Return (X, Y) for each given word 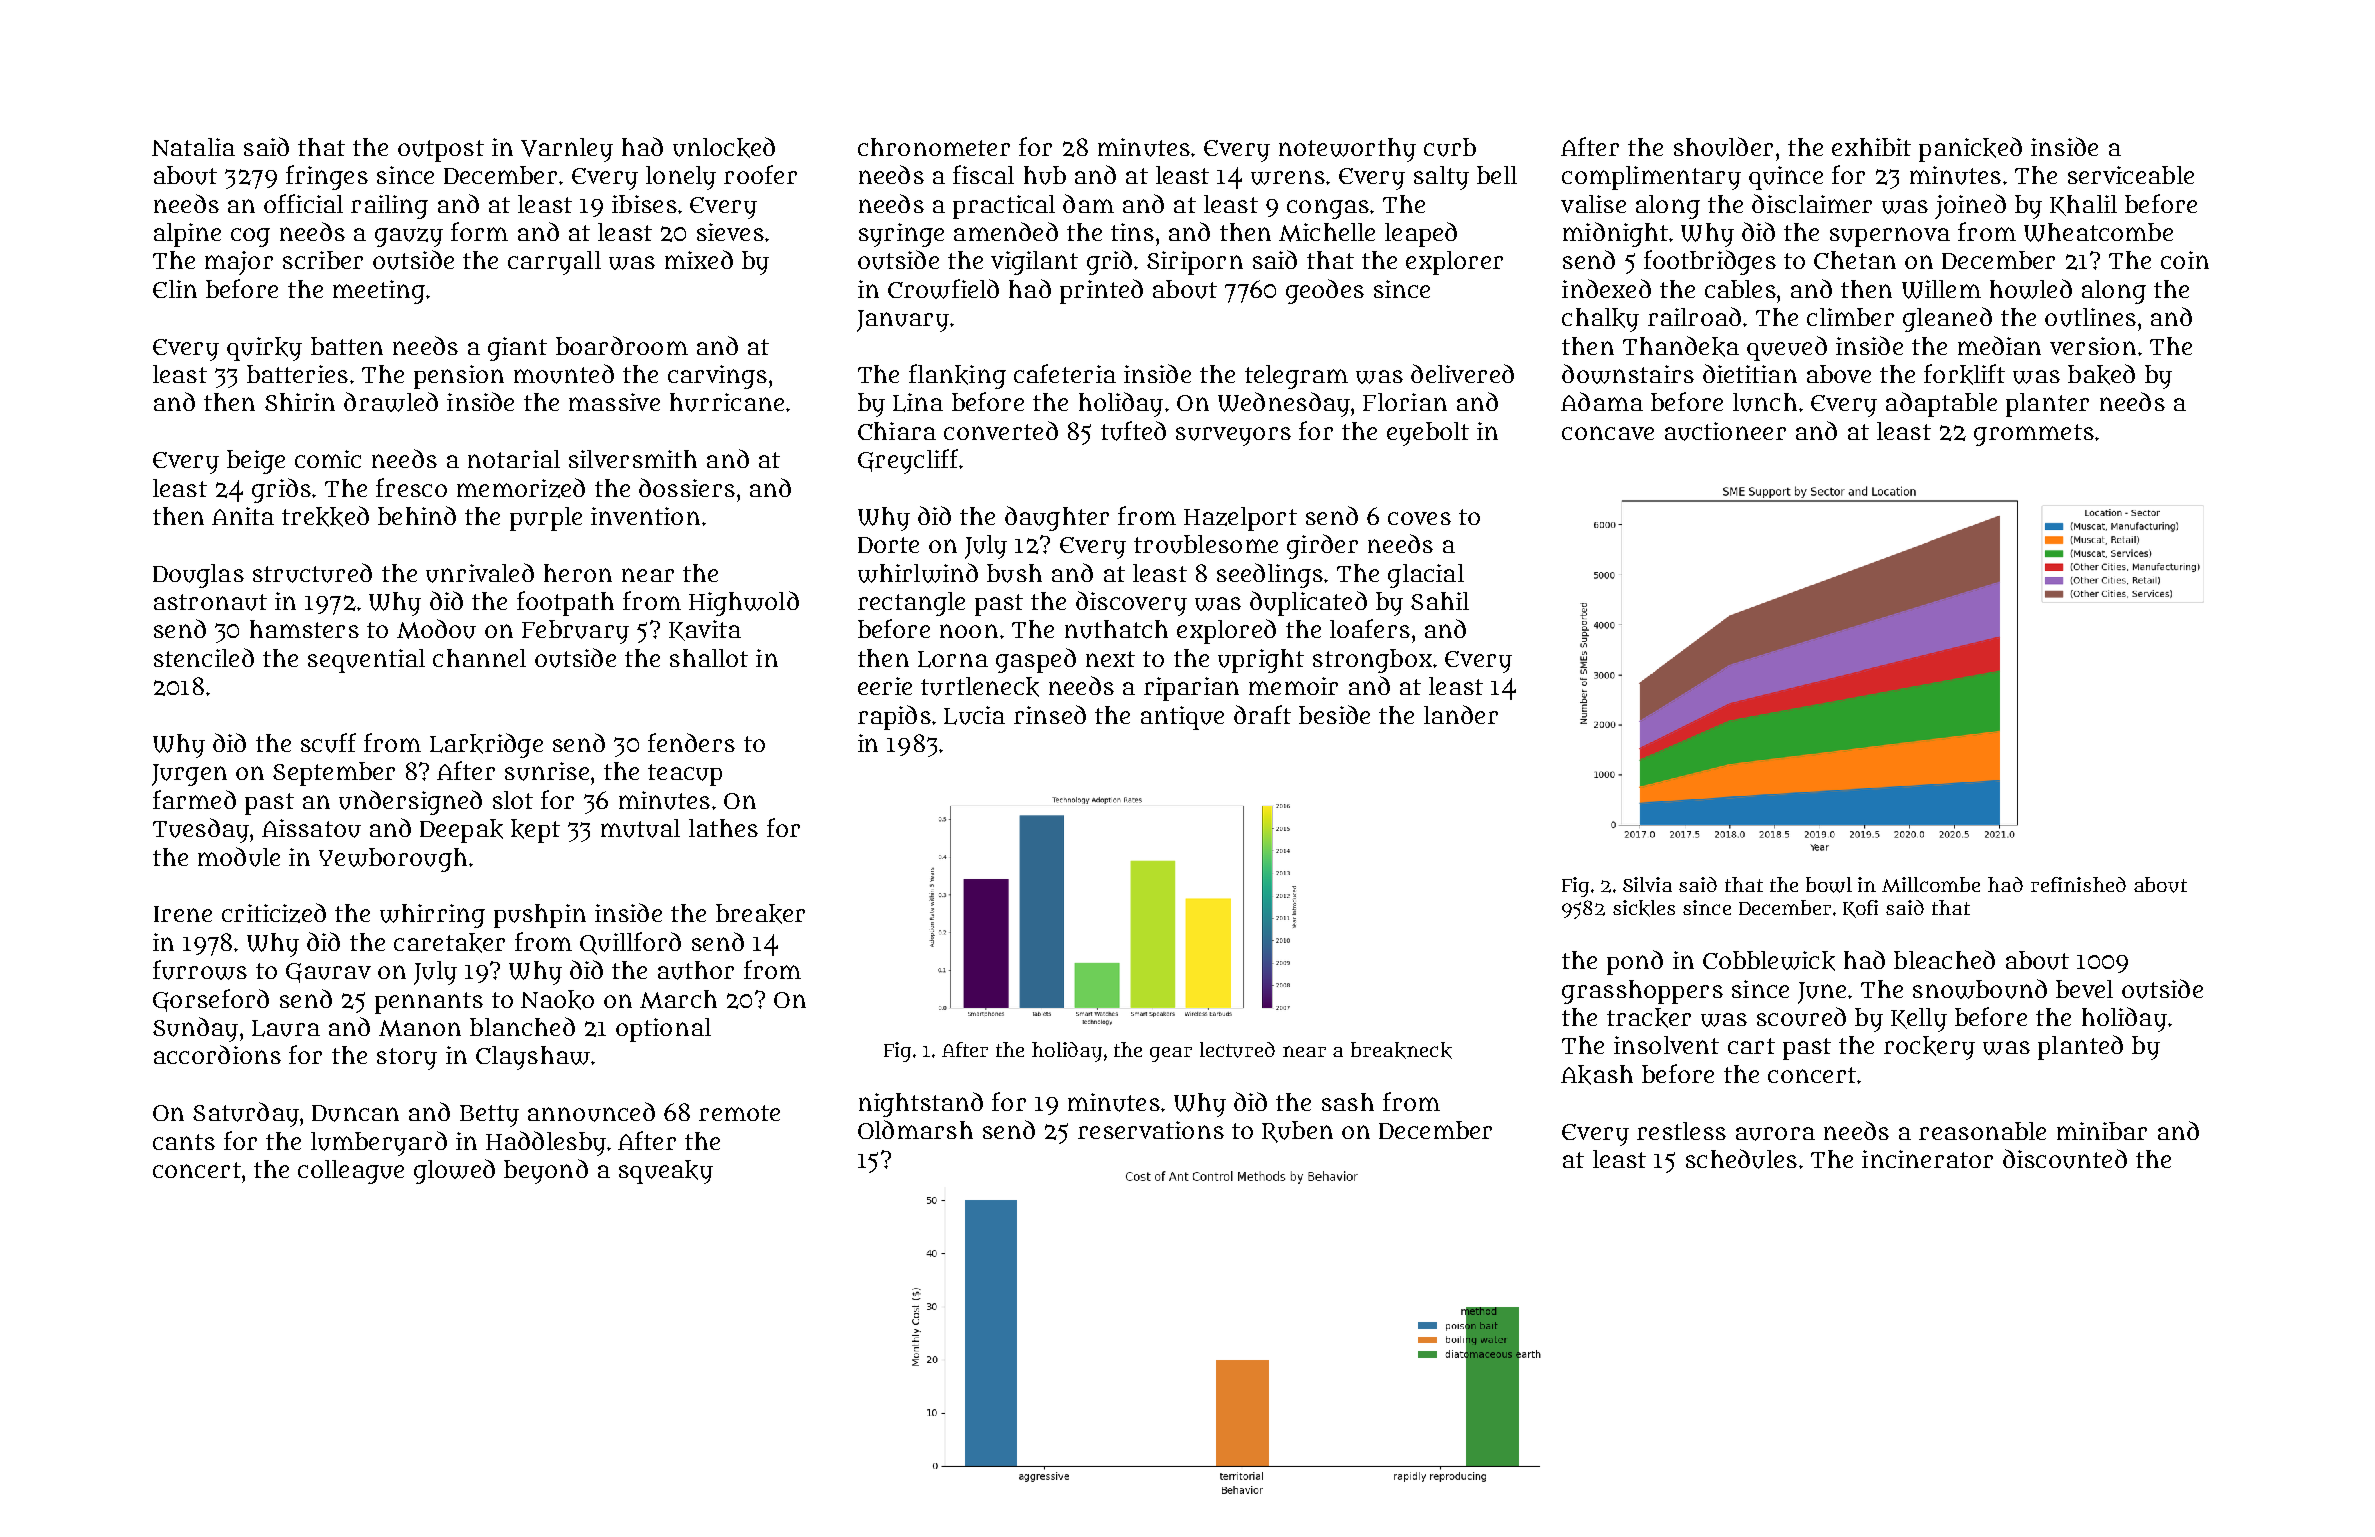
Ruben (1297, 1132)
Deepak (461, 831)
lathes (723, 828)
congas (1328, 209)
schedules (1741, 1159)
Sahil (1440, 601)
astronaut (210, 602)
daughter (1057, 518)
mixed (699, 259)
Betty (489, 1116)
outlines (2090, 317)
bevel (2084, 989)
